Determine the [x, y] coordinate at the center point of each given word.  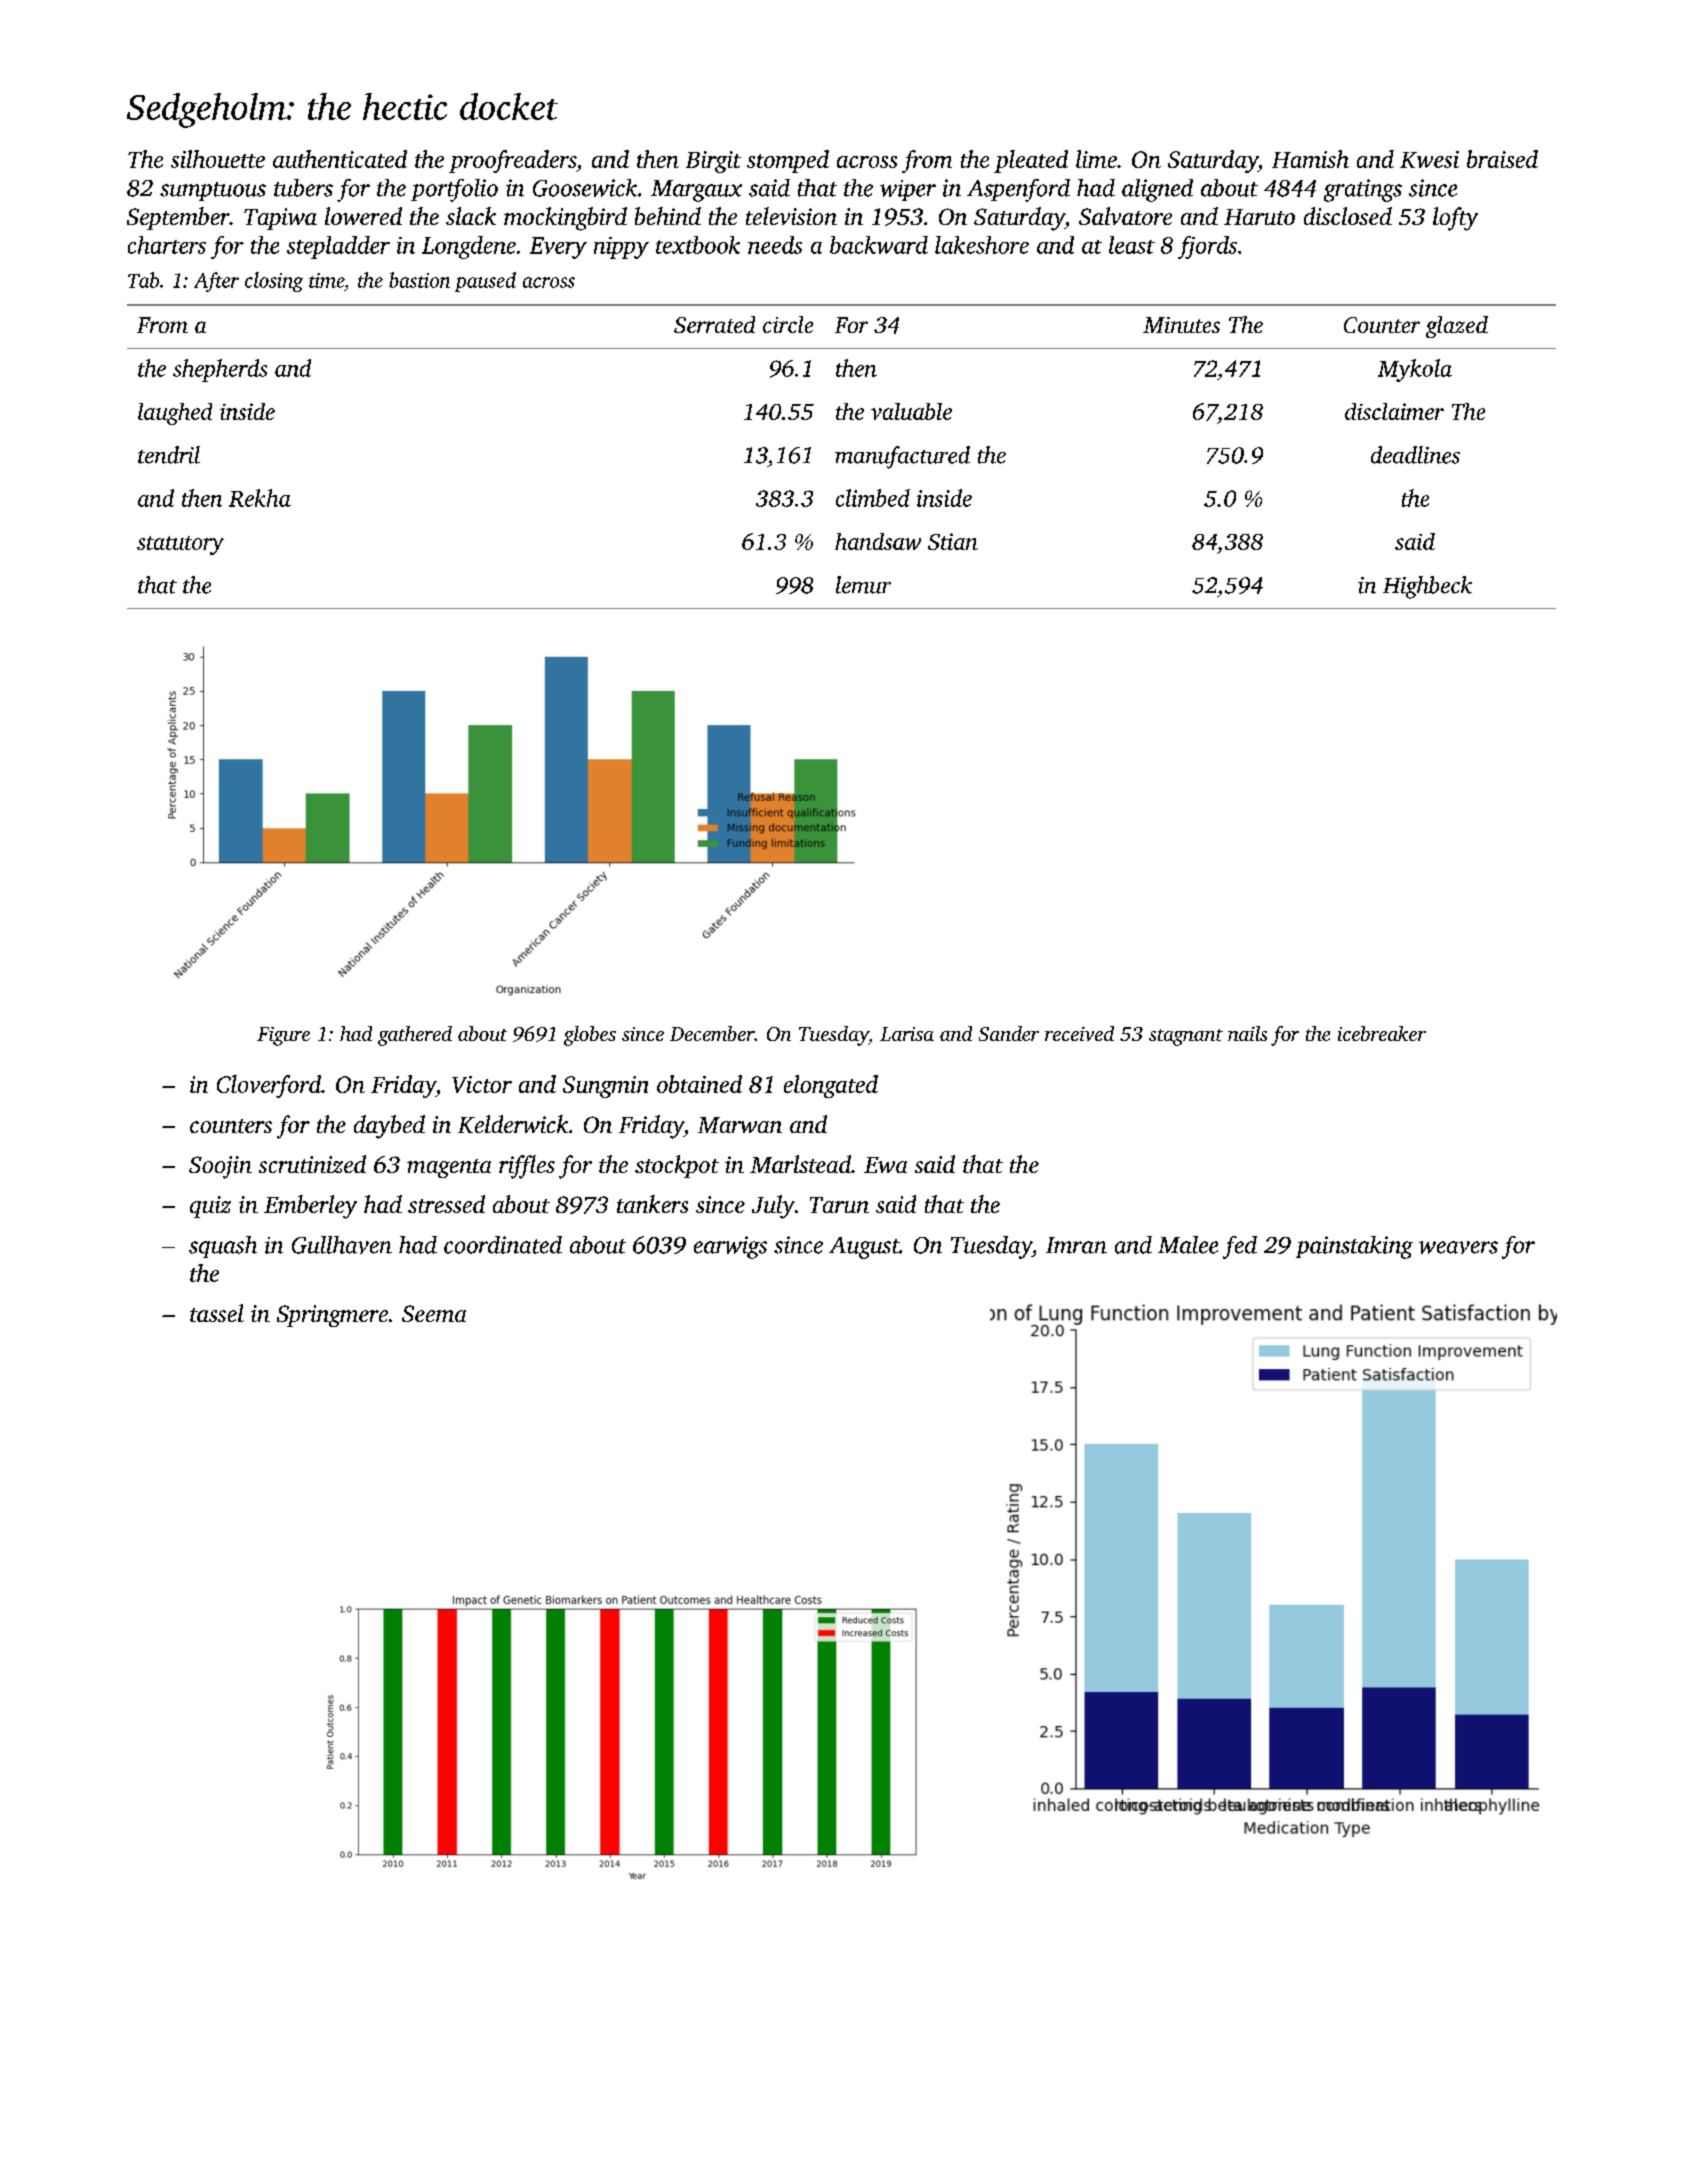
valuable [911, 411]
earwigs [730, 1247]
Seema [434, 1313]
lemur [863, 585]
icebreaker [1382, 1033]
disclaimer [1394, 411]
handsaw [878, 541]
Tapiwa [280, 219]
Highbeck [1427, 587]
